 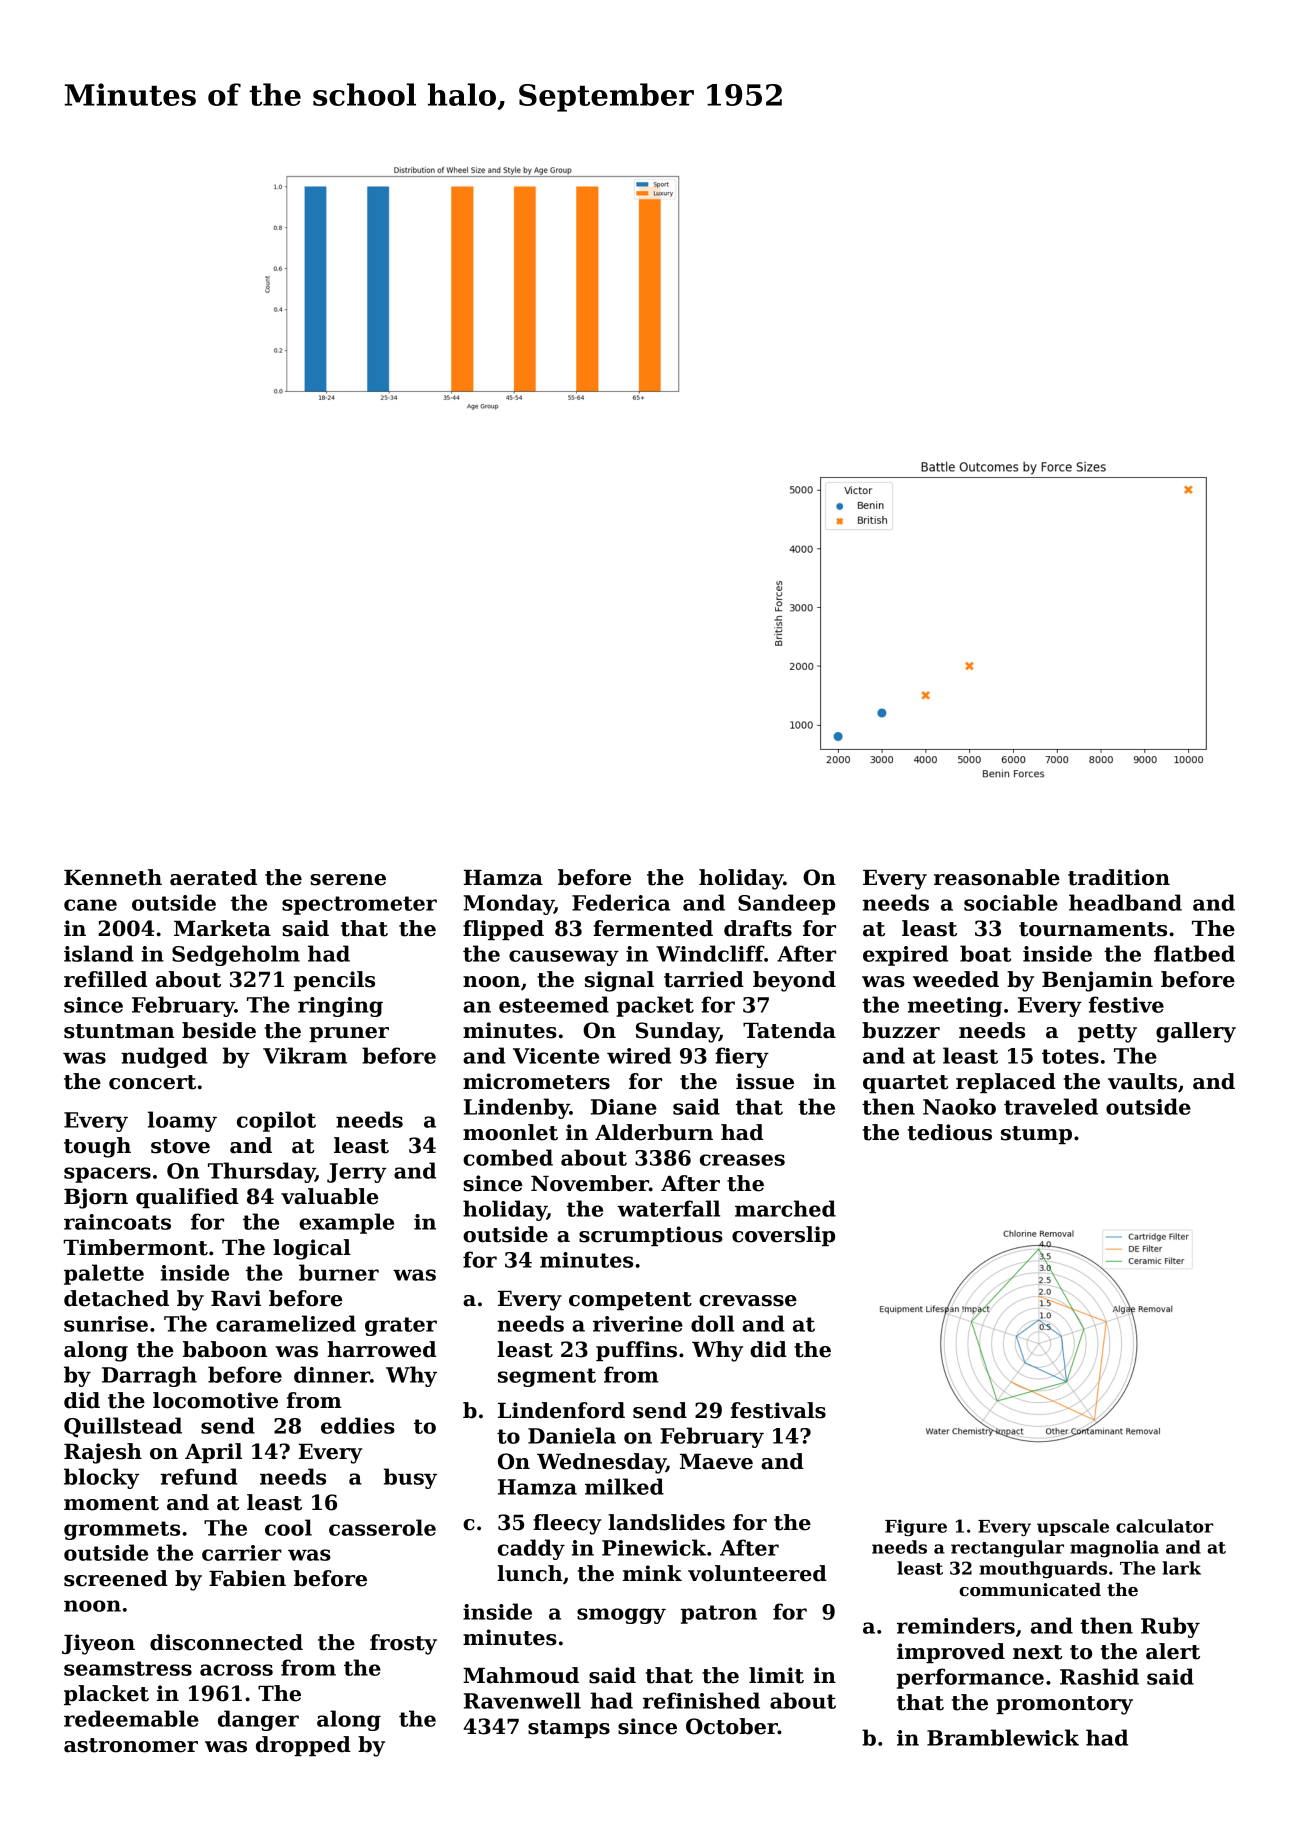 I want to click on serene, so click(x=348, y=880).
